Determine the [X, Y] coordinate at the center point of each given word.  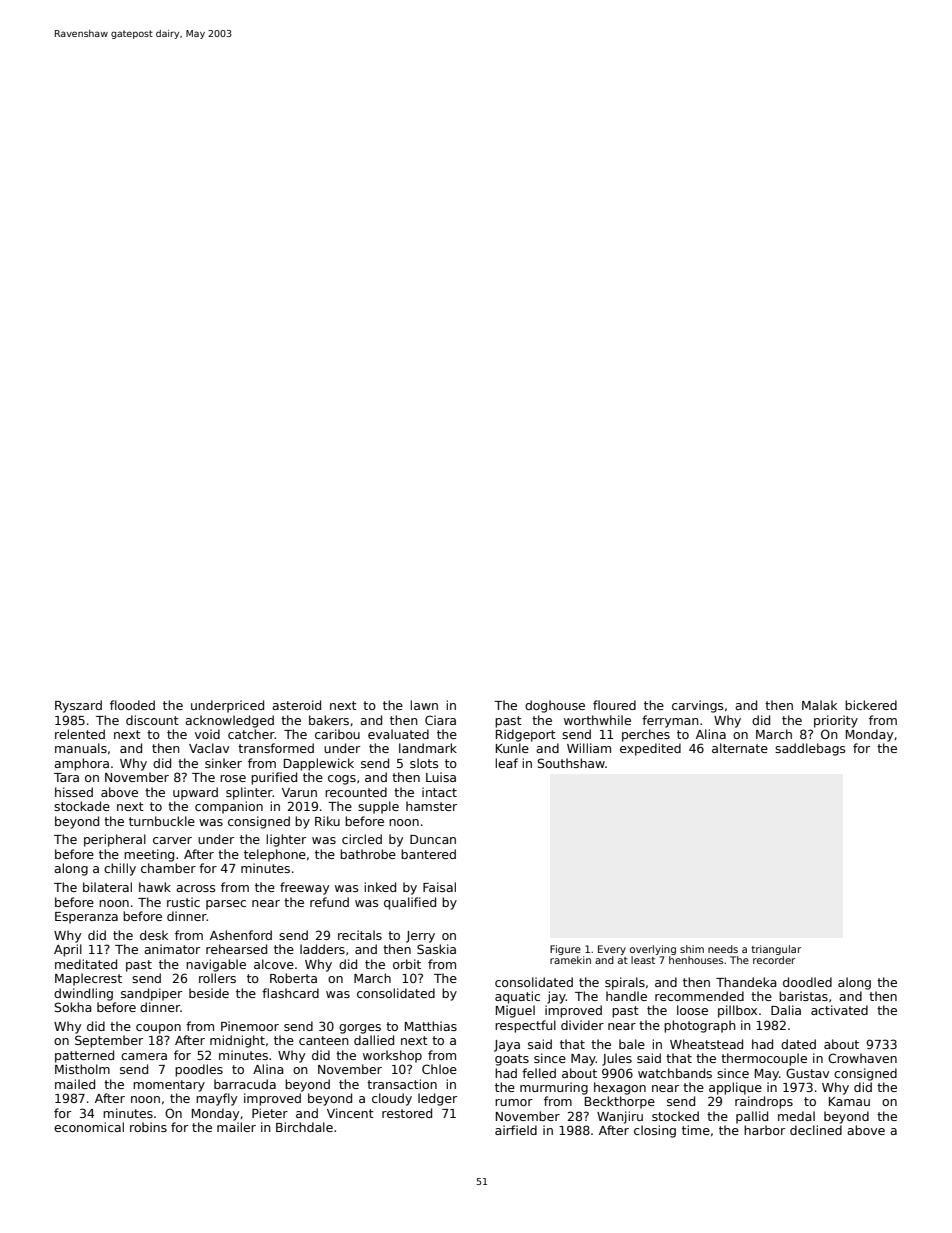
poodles [199, 1070]
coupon [158, 1029]
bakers [329, 720]
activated [839, 1010]
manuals [81, 748]
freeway [304, 888]
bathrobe [368, 854]
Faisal [439, 887]
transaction [402, 1084]
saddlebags [810, 749]
